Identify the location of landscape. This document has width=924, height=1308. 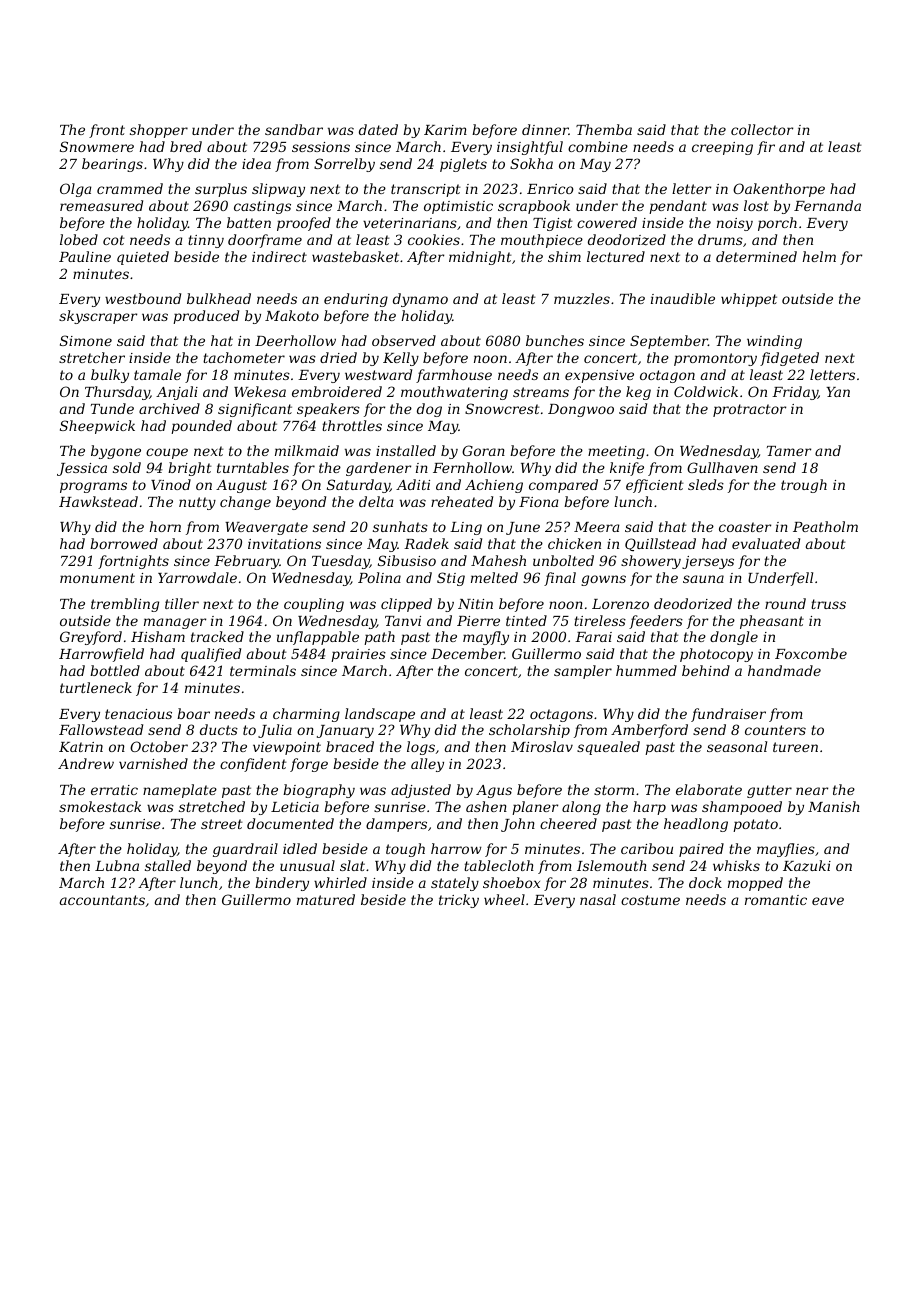
(380, 715).
